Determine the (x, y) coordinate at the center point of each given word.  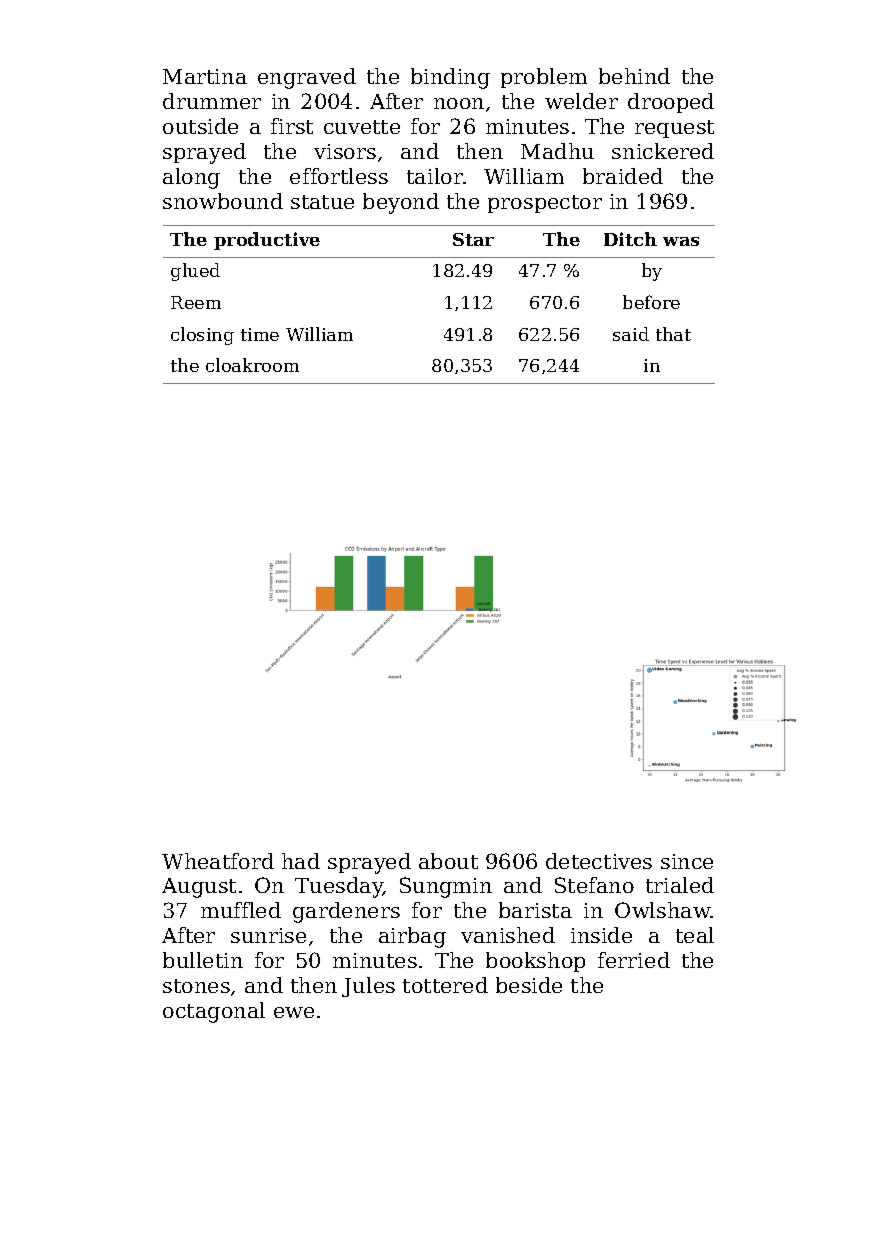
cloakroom (252, 365)
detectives (599, 861)
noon (459, 103)
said (631, 334)
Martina (205, 76)
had (301, 861)
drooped (671, 103)
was (681, 241)
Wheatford (218, 861)
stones (196, 986)
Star (473, 239)
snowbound (223, 201)
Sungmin (446, 887)
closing (202, 336)
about (448, 861)
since (687, 861)
